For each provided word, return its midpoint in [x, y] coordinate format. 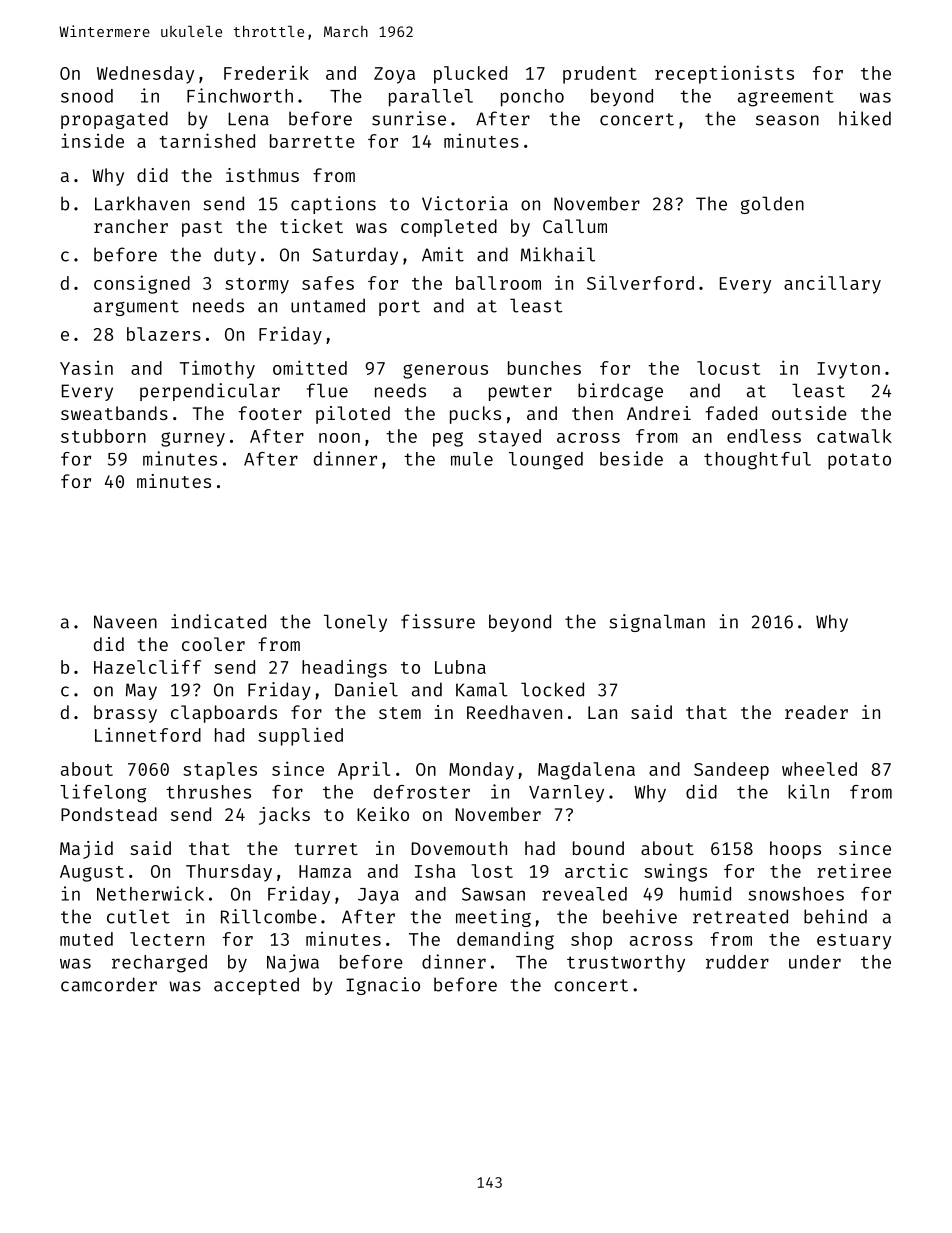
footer [270, 413]
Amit [443, 254]
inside [93, 141]
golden [772, 205]
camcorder [109, 984]
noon [339, 438]
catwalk [854, 436]
